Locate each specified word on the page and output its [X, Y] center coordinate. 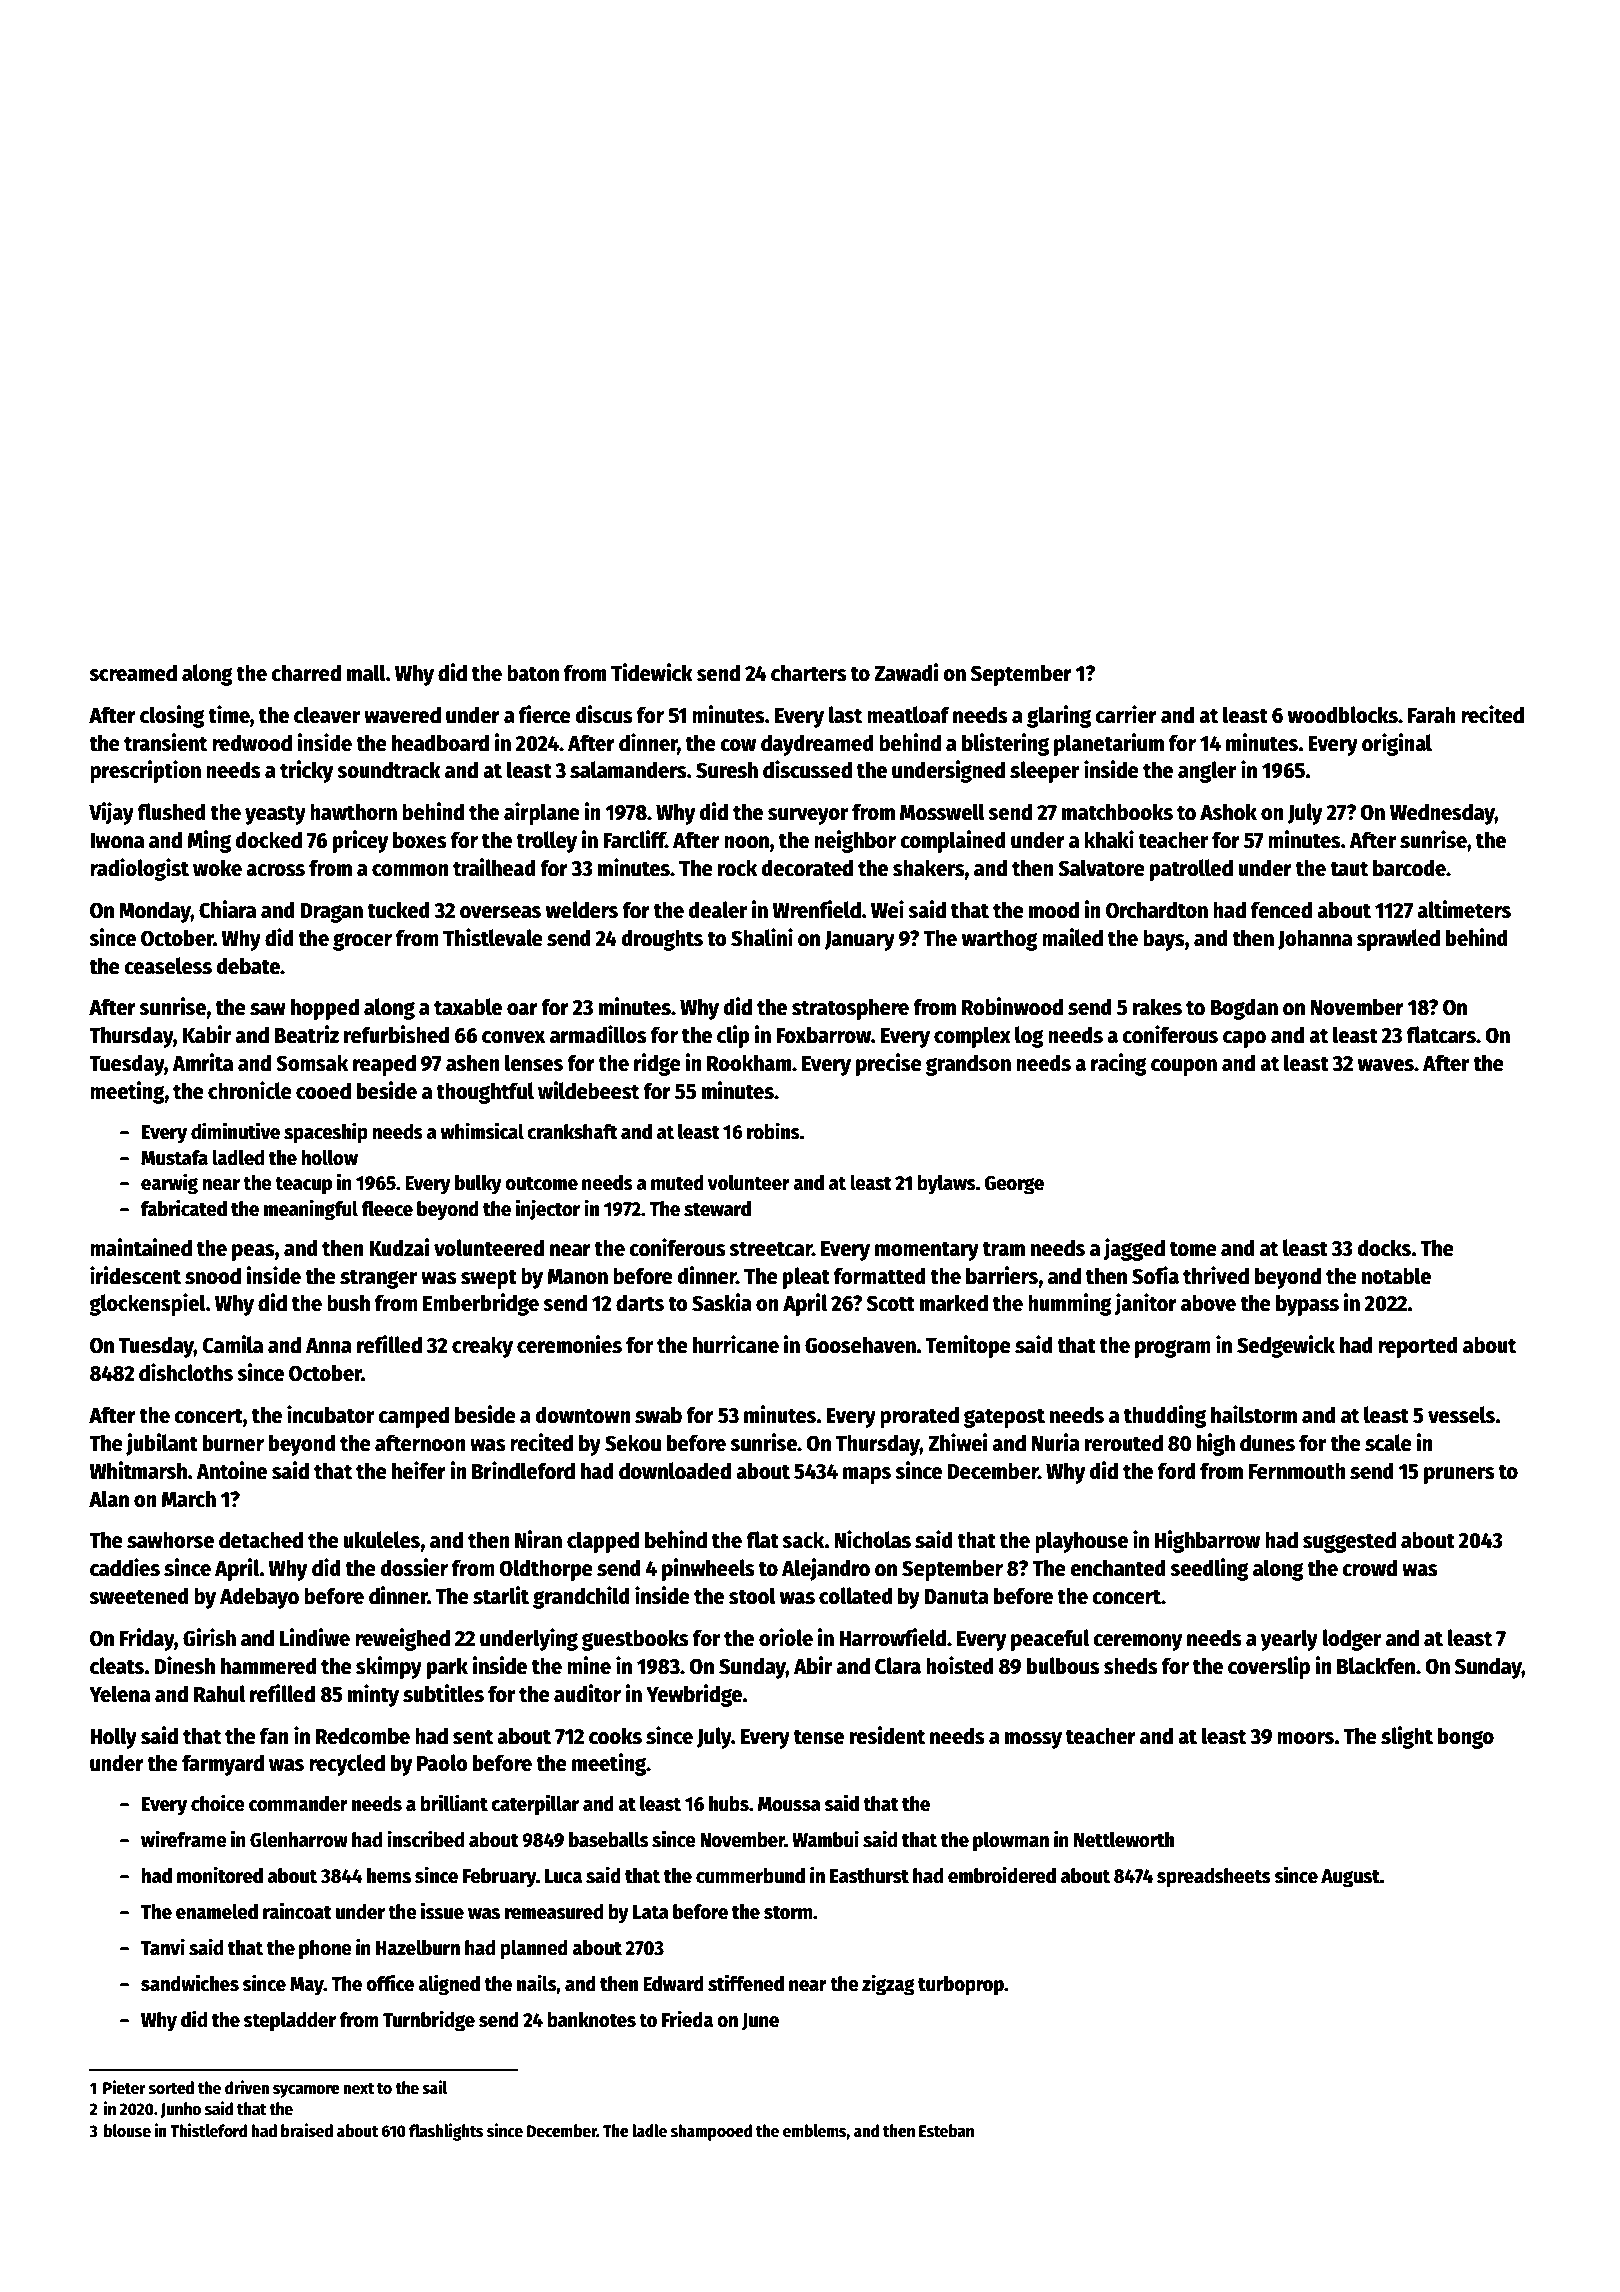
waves [1386, 1065]
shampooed [711, 2132]
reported [1418, 1347]
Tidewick [652, 672]
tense [819, 1737]
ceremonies [569, 1344]
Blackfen [1376, 1666]
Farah [1432, 715]
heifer [419, 1470]
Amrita [202, 1062]
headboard [440, 743]
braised [307, 2130]
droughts [662, 940]
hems [389, 1876]
